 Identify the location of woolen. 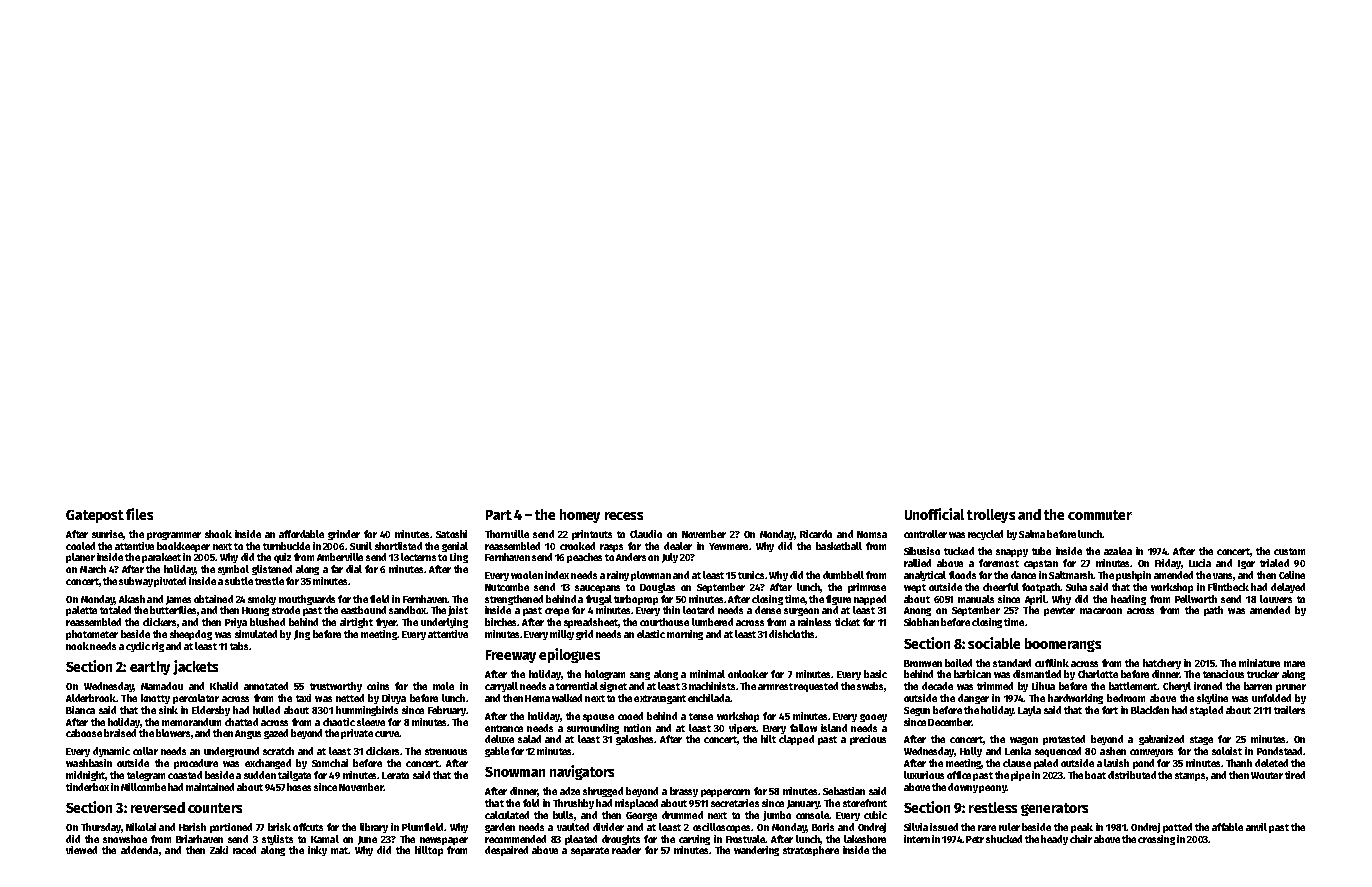
(527, 575).
